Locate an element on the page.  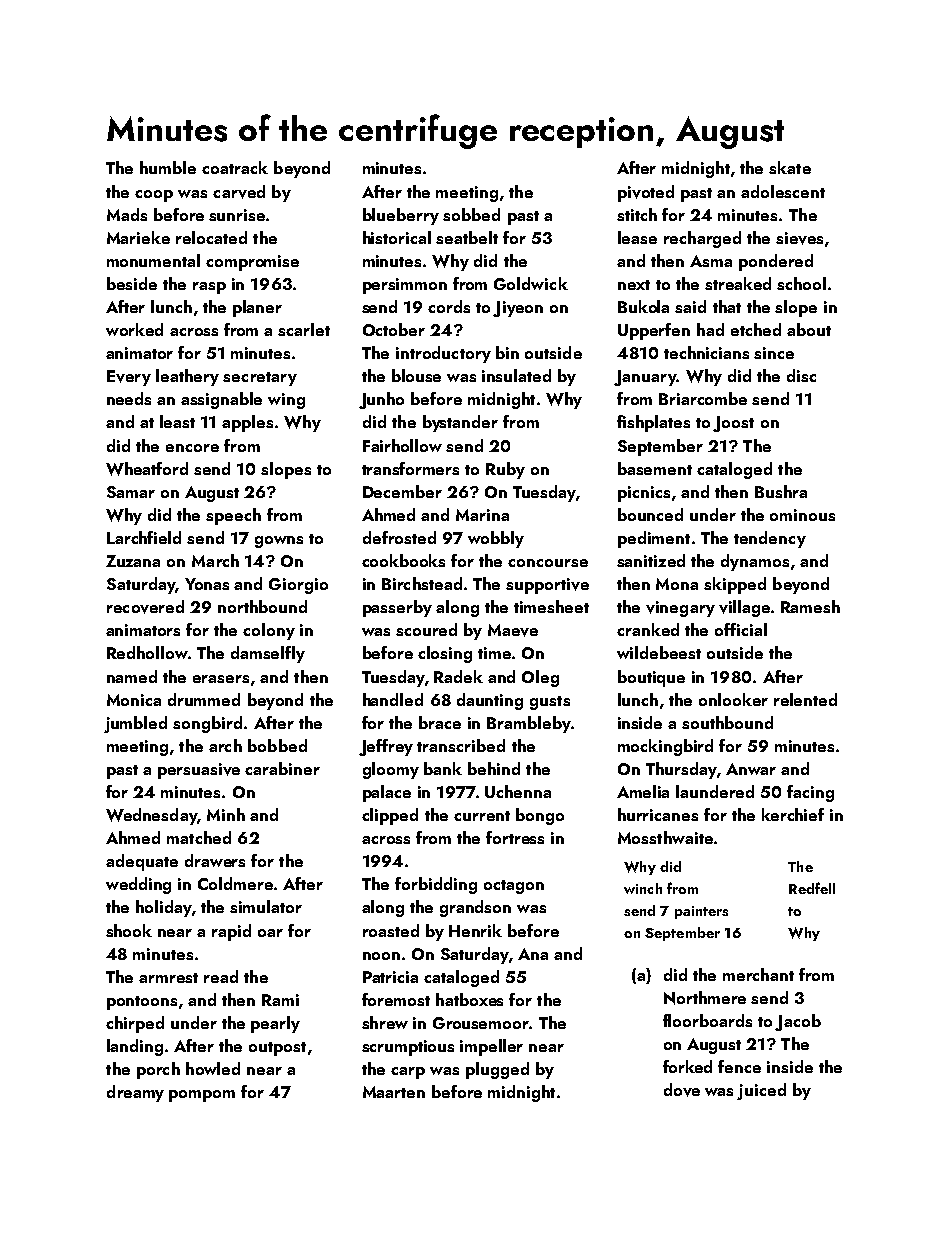
Redfell is located at coordinates (812, 888).
